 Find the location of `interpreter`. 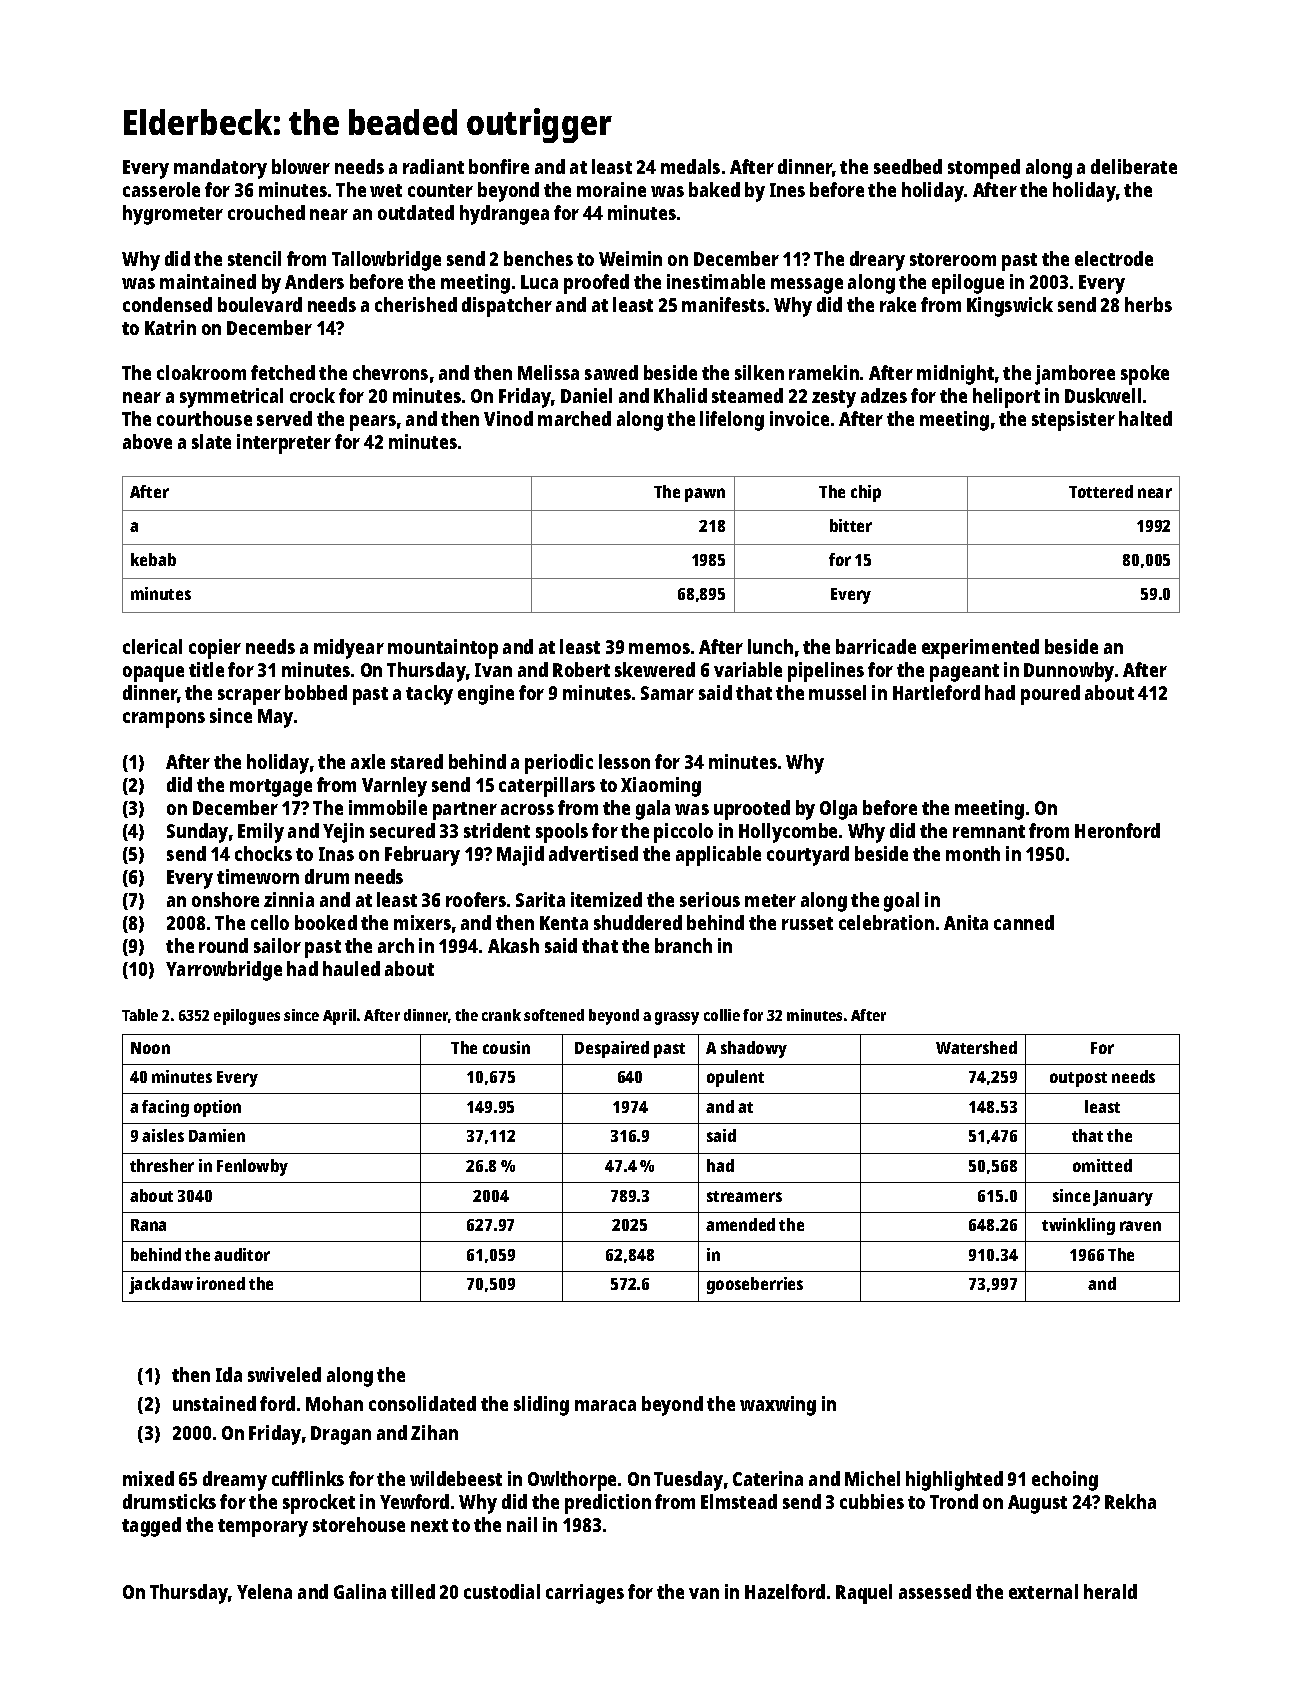

interpreter is located at coordinates (284, 444).
